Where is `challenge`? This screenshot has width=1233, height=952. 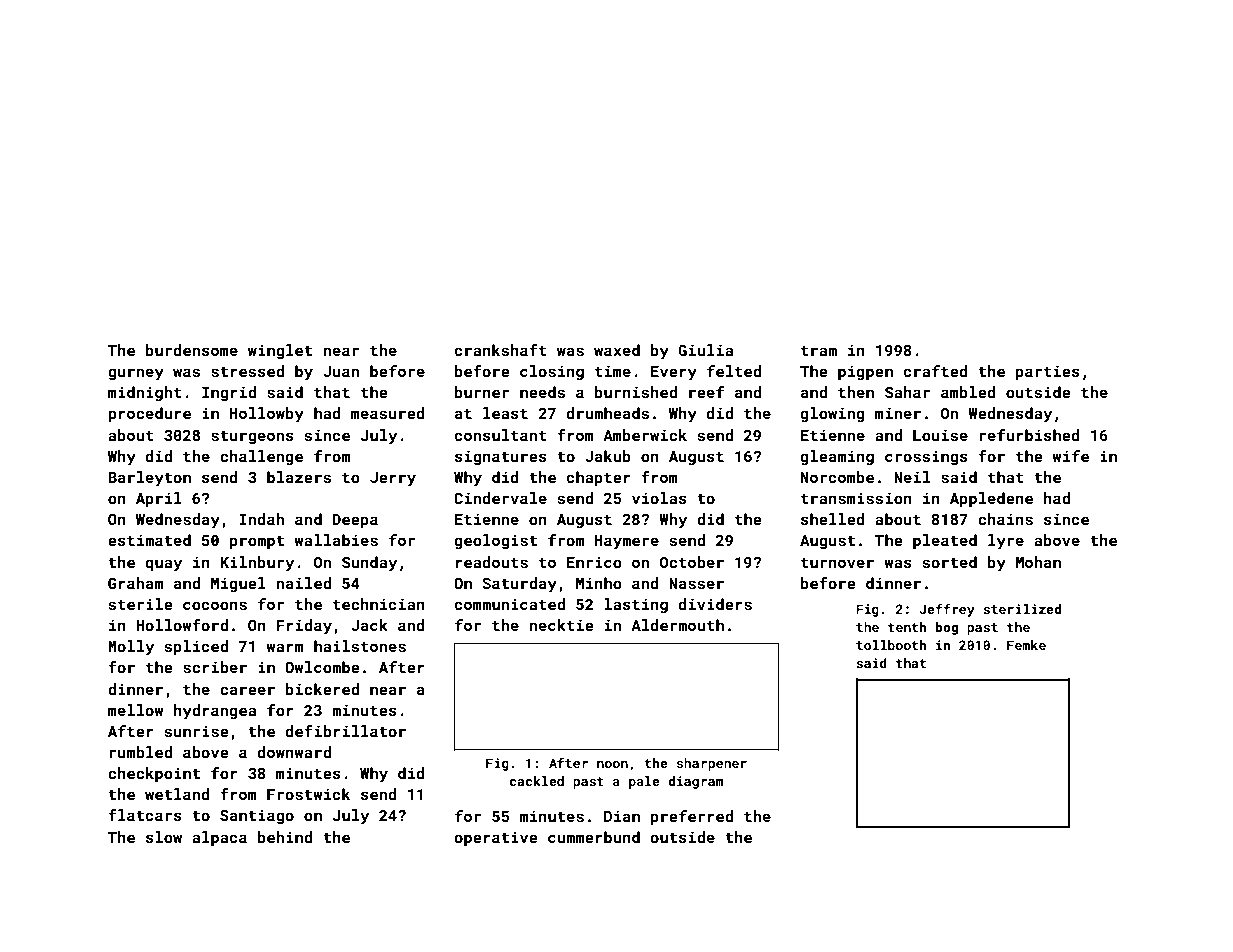 challenge is located at coordinates (261, 457).
